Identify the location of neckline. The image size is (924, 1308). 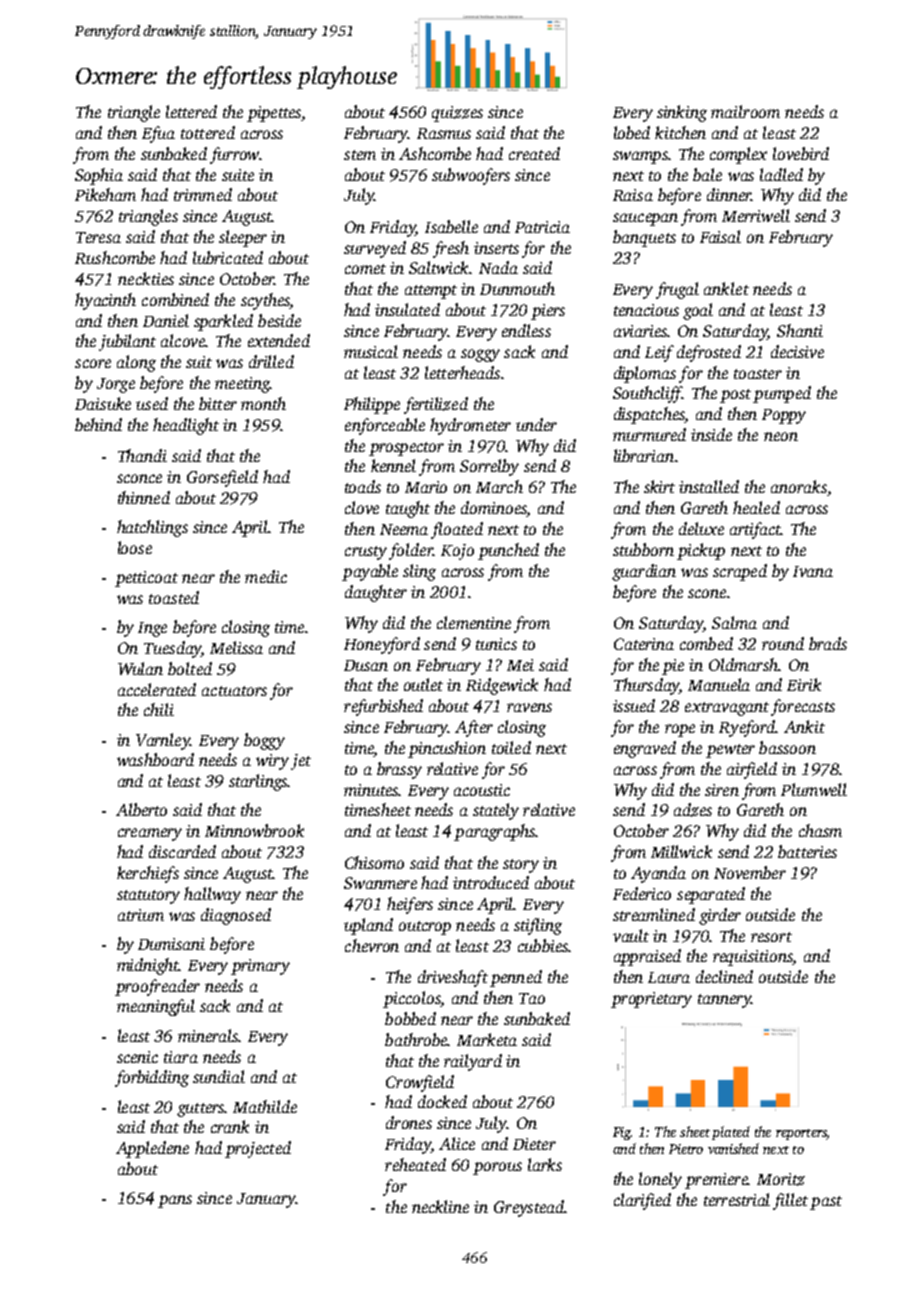
(440, 1206).
